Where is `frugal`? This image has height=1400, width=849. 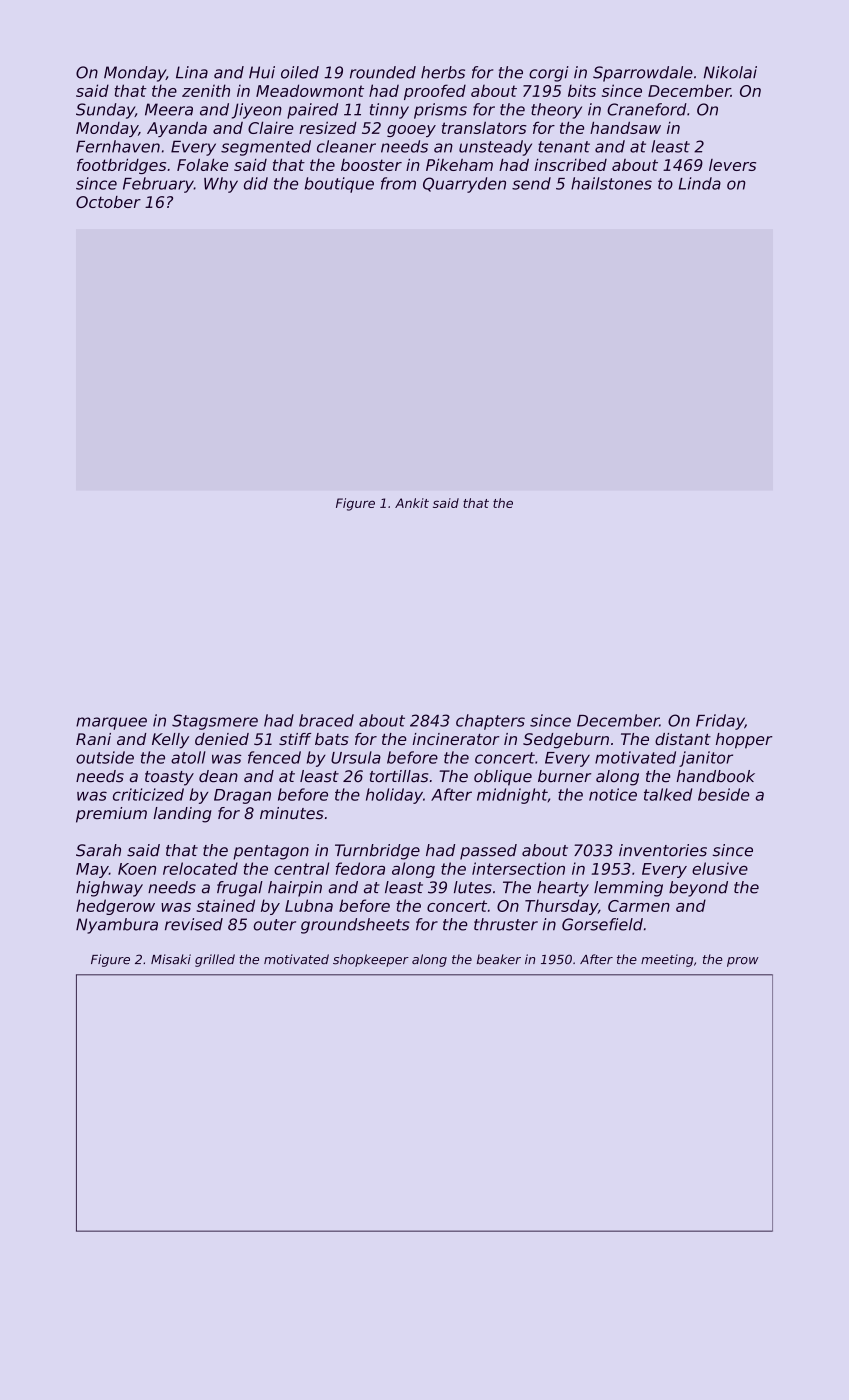
frugal is located at coordinates (240, 889).
